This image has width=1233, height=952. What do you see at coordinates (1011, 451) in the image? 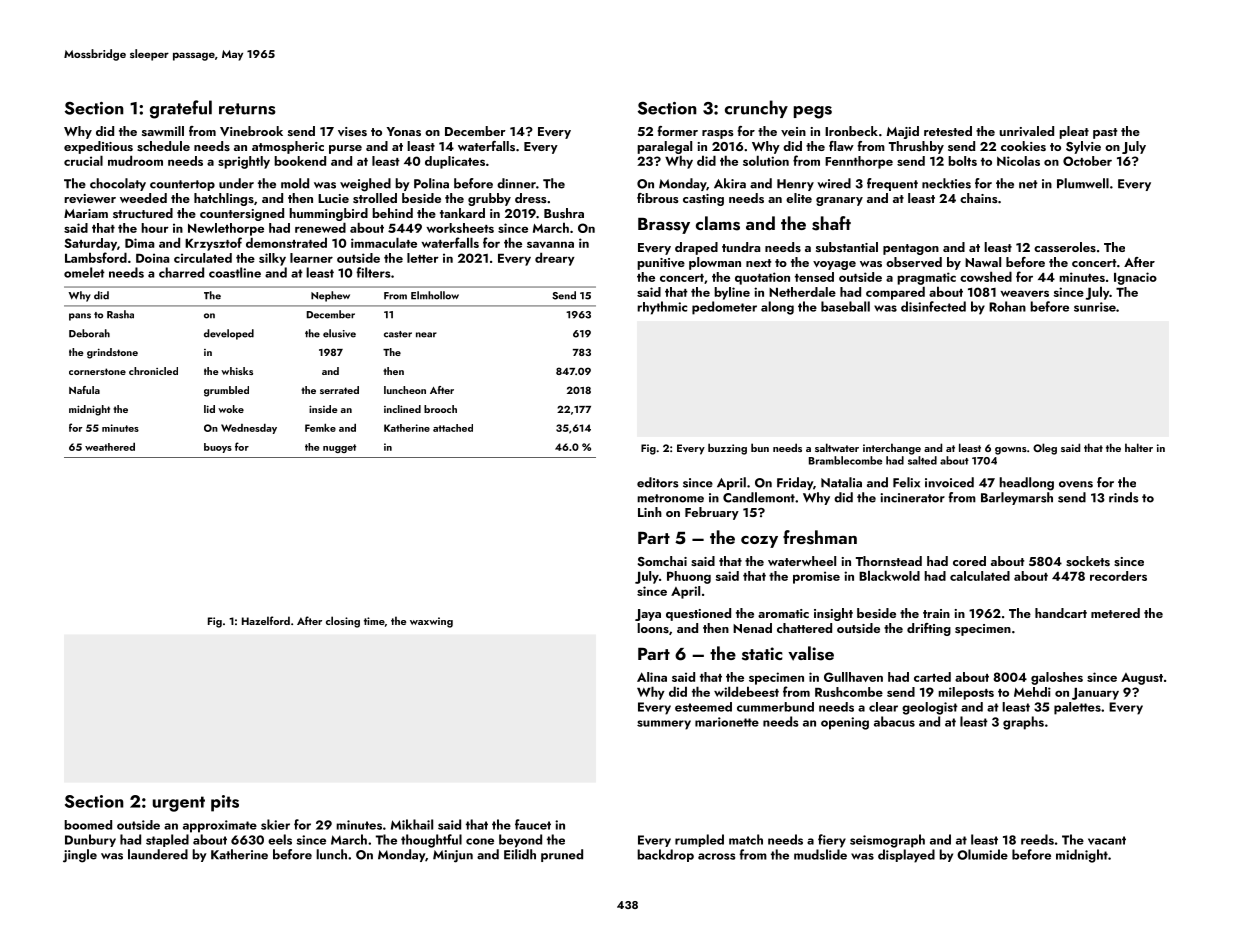
I see `gowns` at bounding box center [1011, 451].
